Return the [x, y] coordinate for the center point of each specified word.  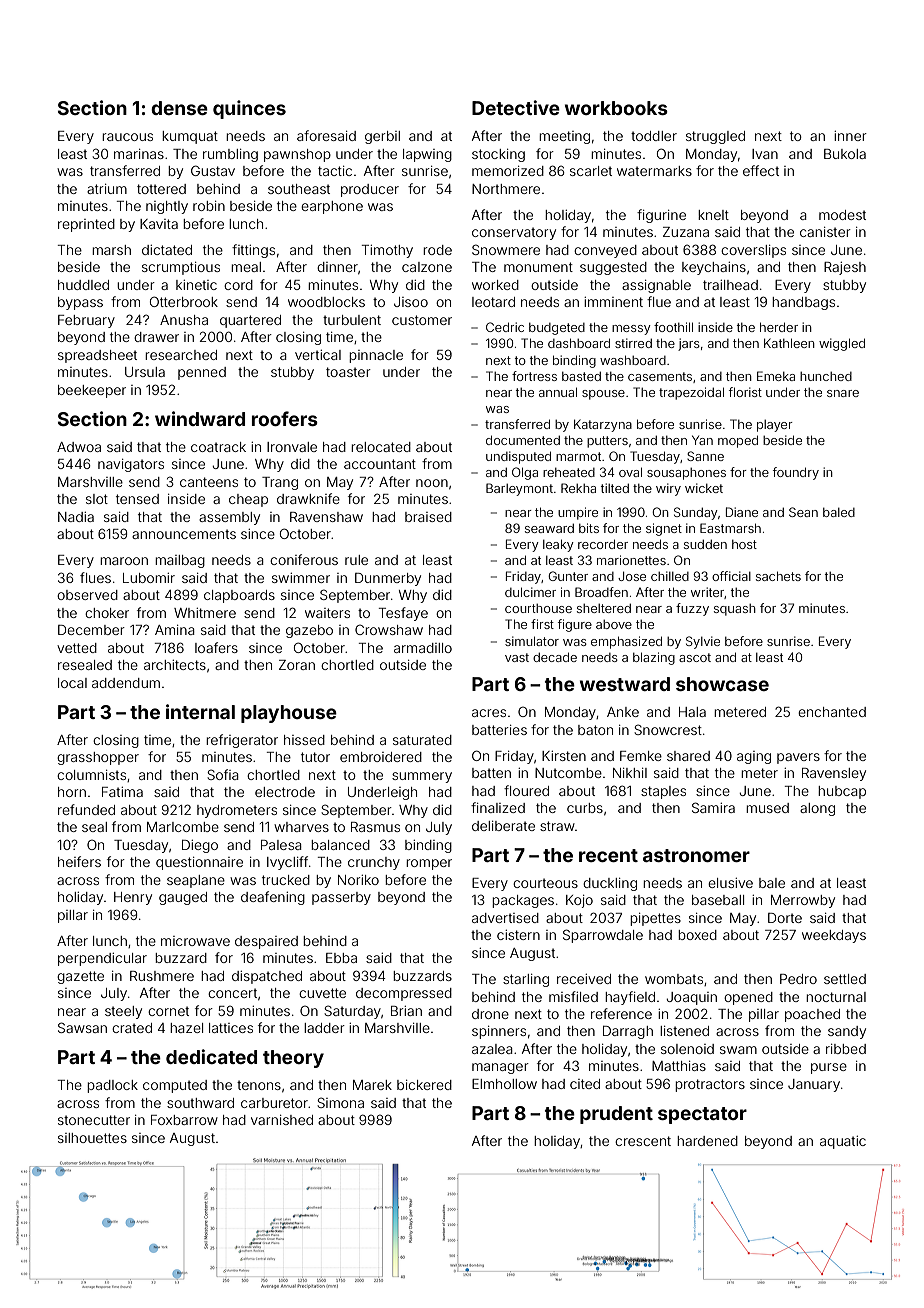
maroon [124, 561]
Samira [713, 807]
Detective [516, 107]
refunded [86, 809]
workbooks [616, 108]
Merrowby [803, 901]
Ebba [341, 958]
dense [179, 108]
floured [526, 790]
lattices [231, 1028]
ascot [695, 657]
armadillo [423, 648]
